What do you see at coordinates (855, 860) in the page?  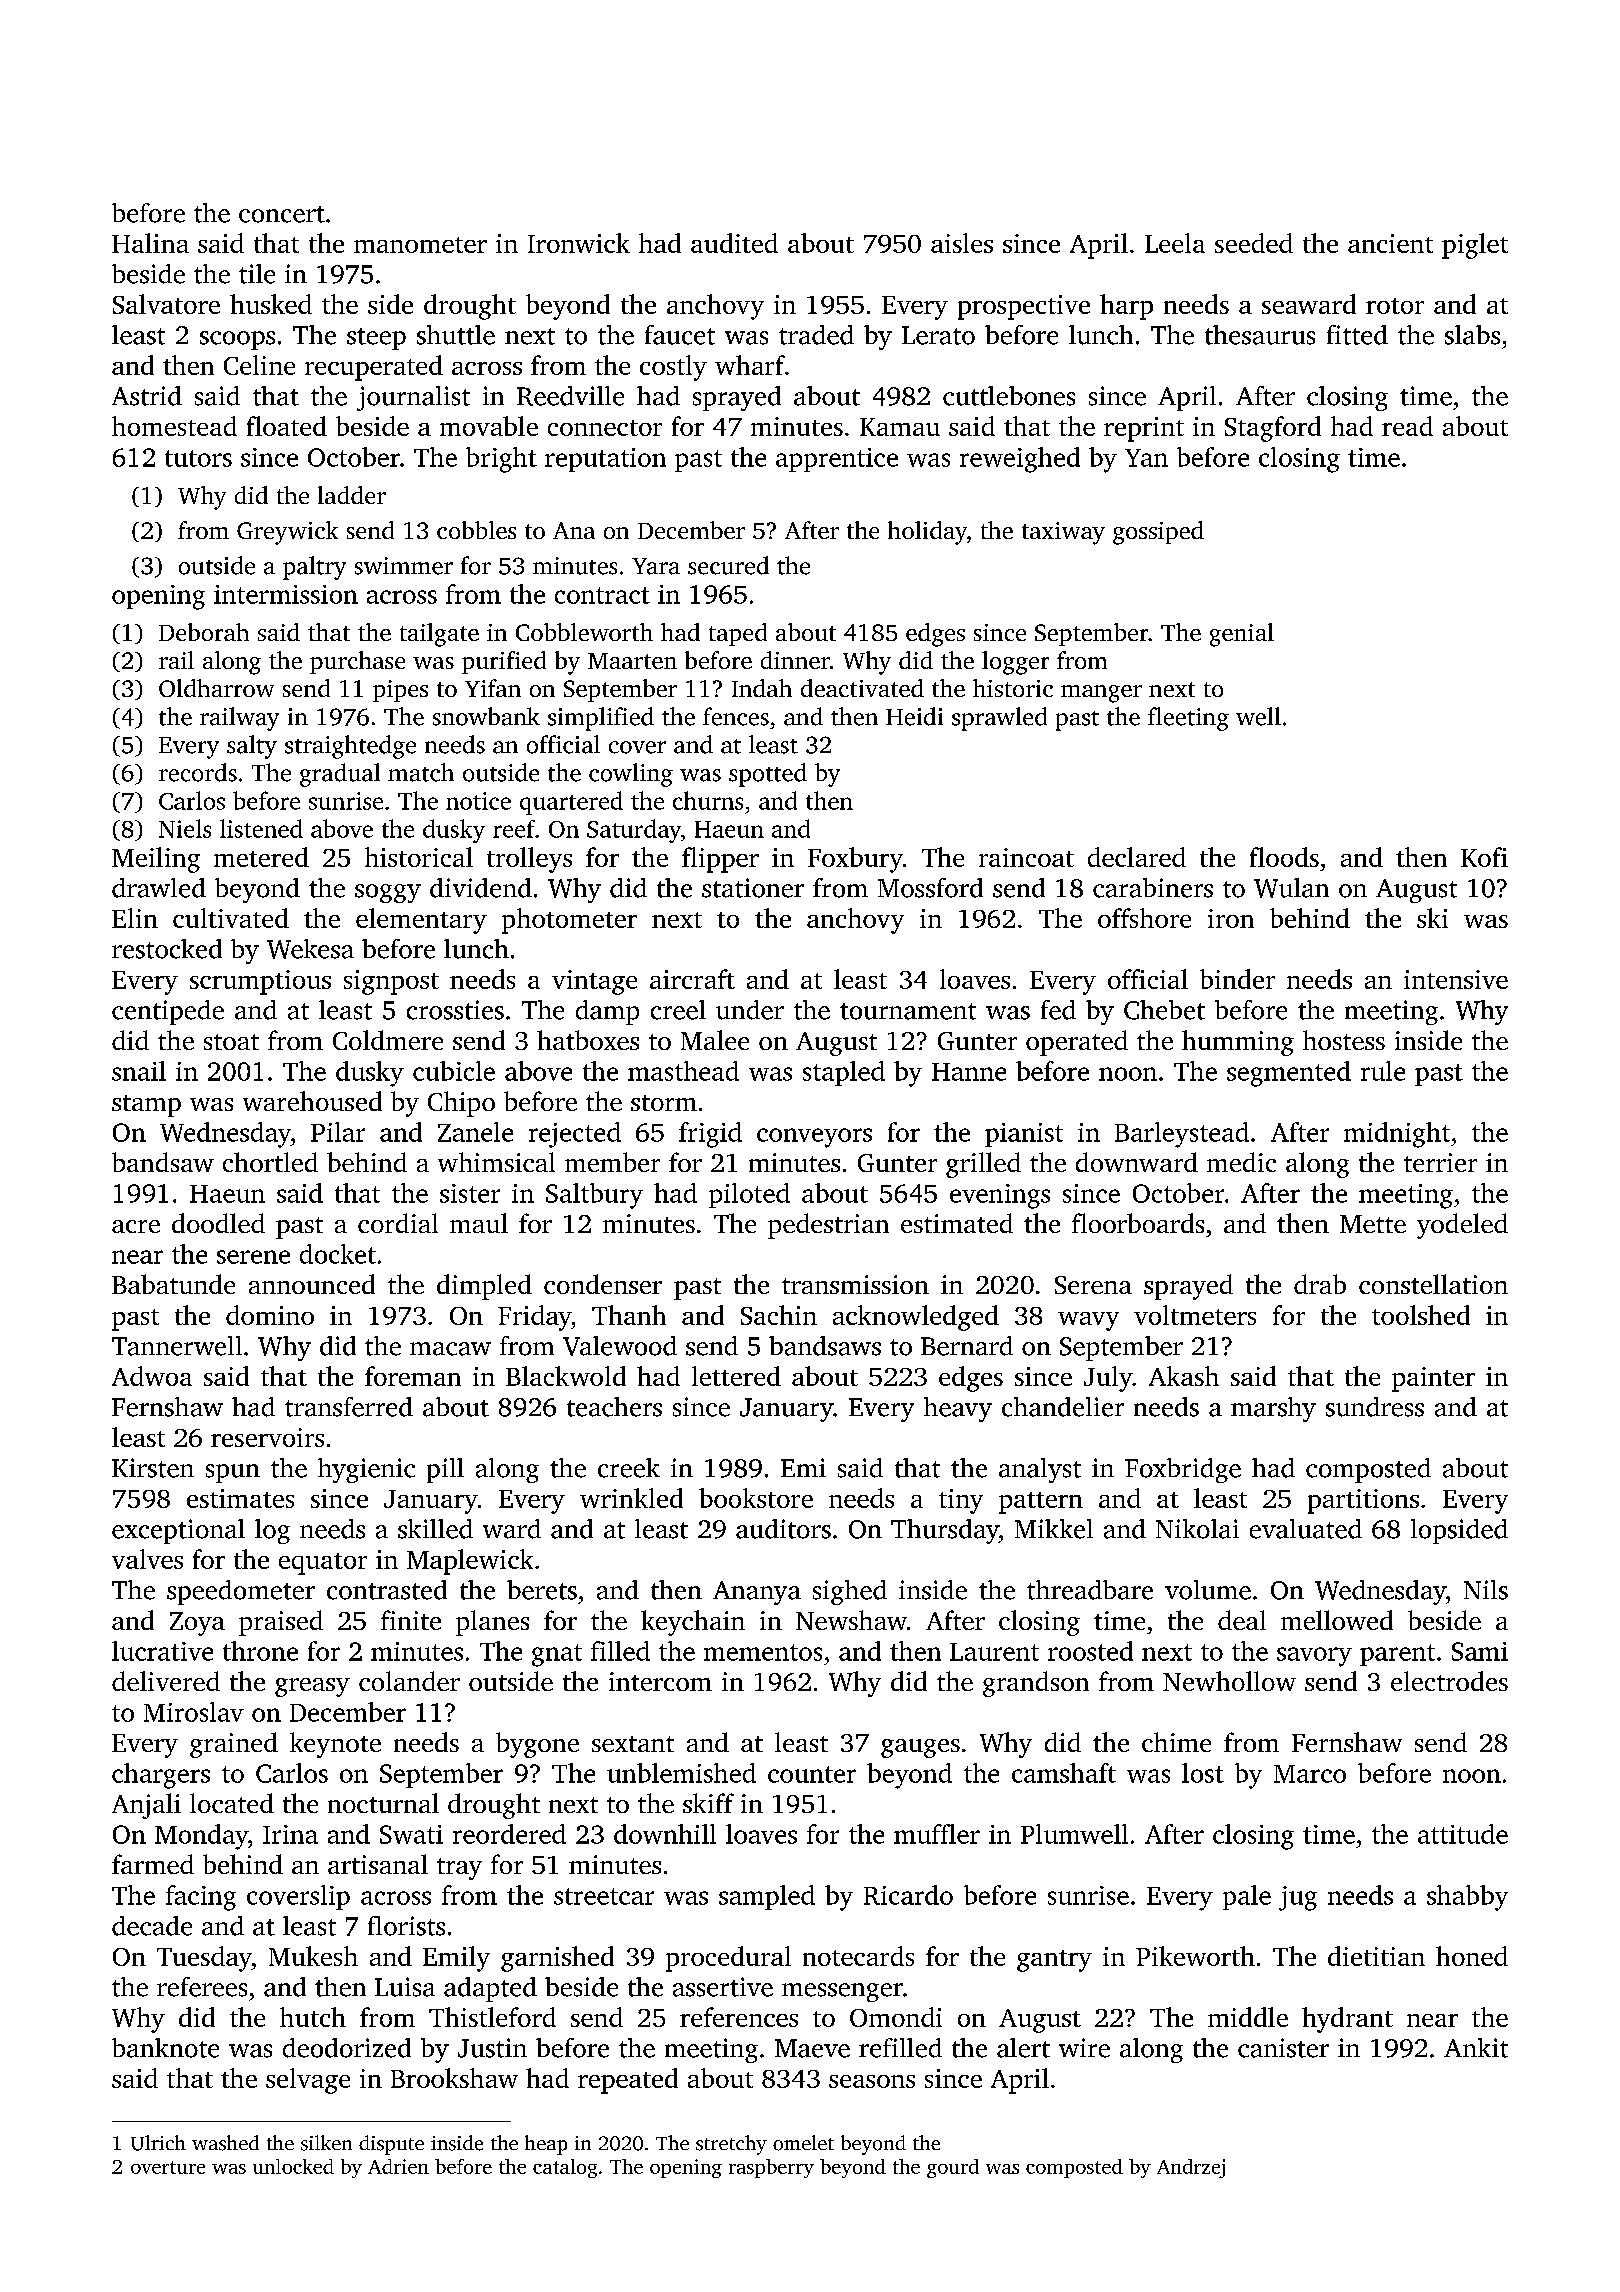 I see `Foxbury` at bounding box center [855, 860].
